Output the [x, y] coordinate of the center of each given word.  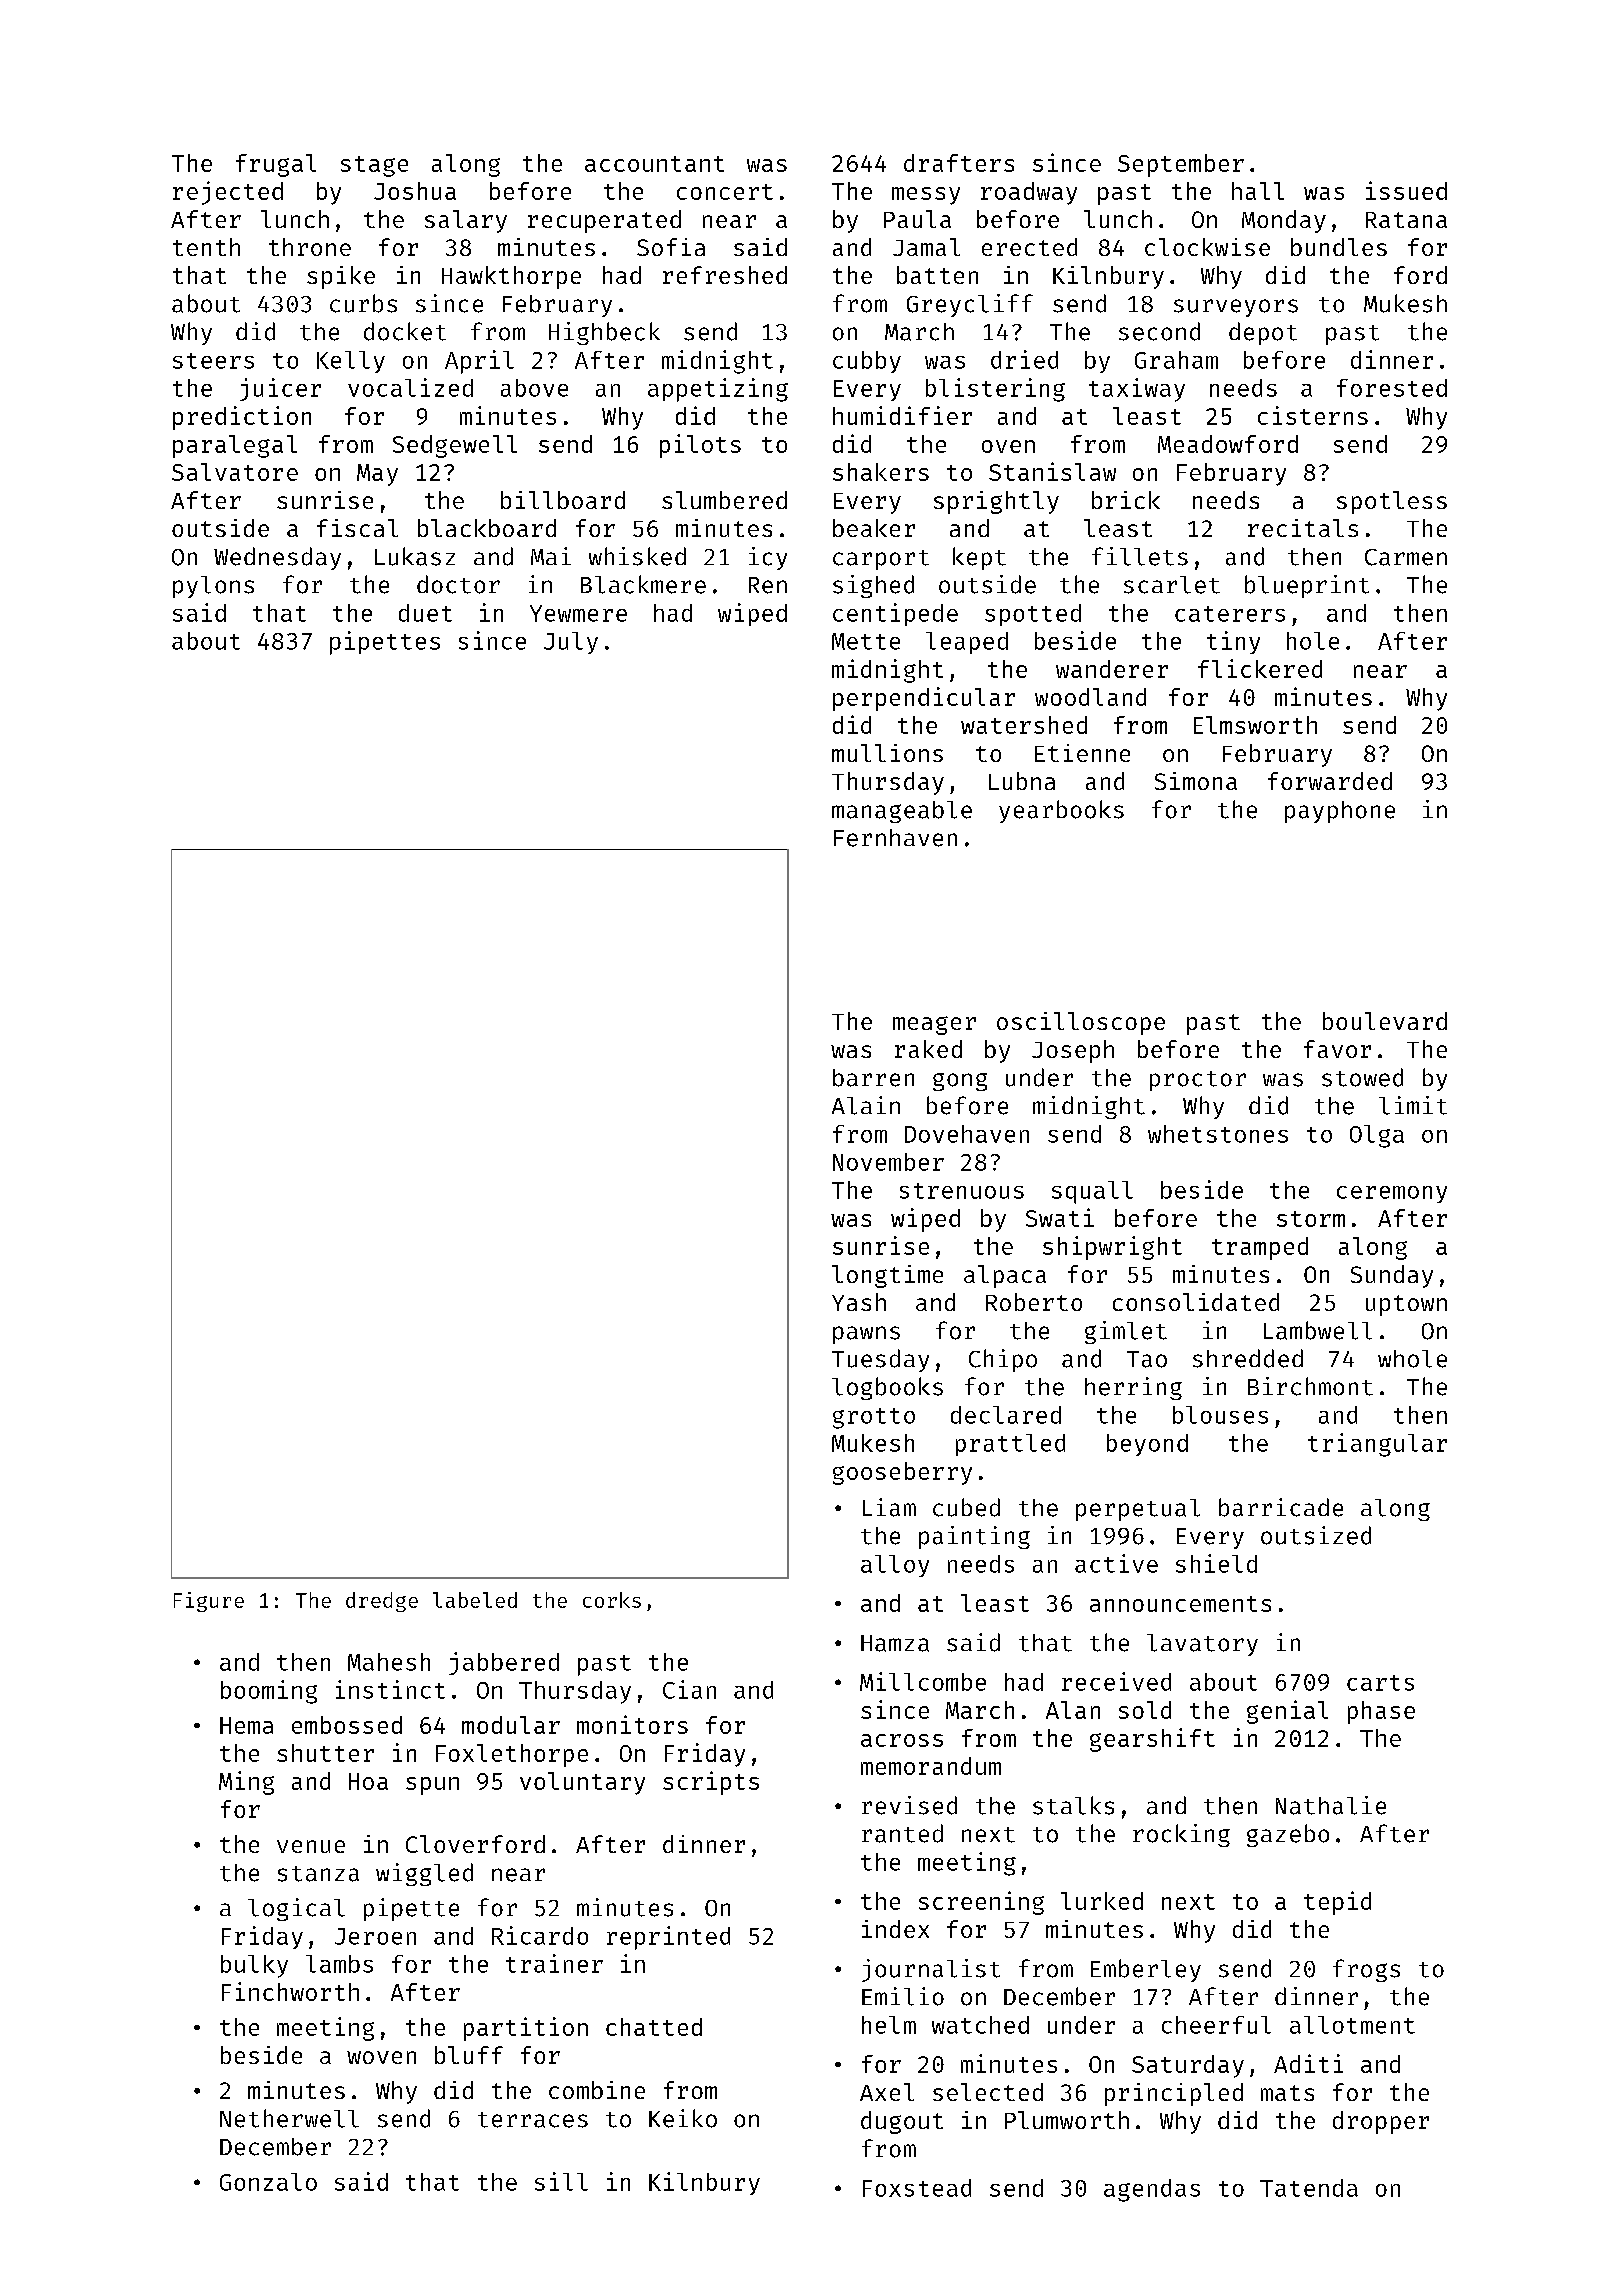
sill [561, 2181]
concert [725, 192]
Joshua [415, 191]
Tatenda [1309, 2188]
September [1181, 165]
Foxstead [917, 2188]
